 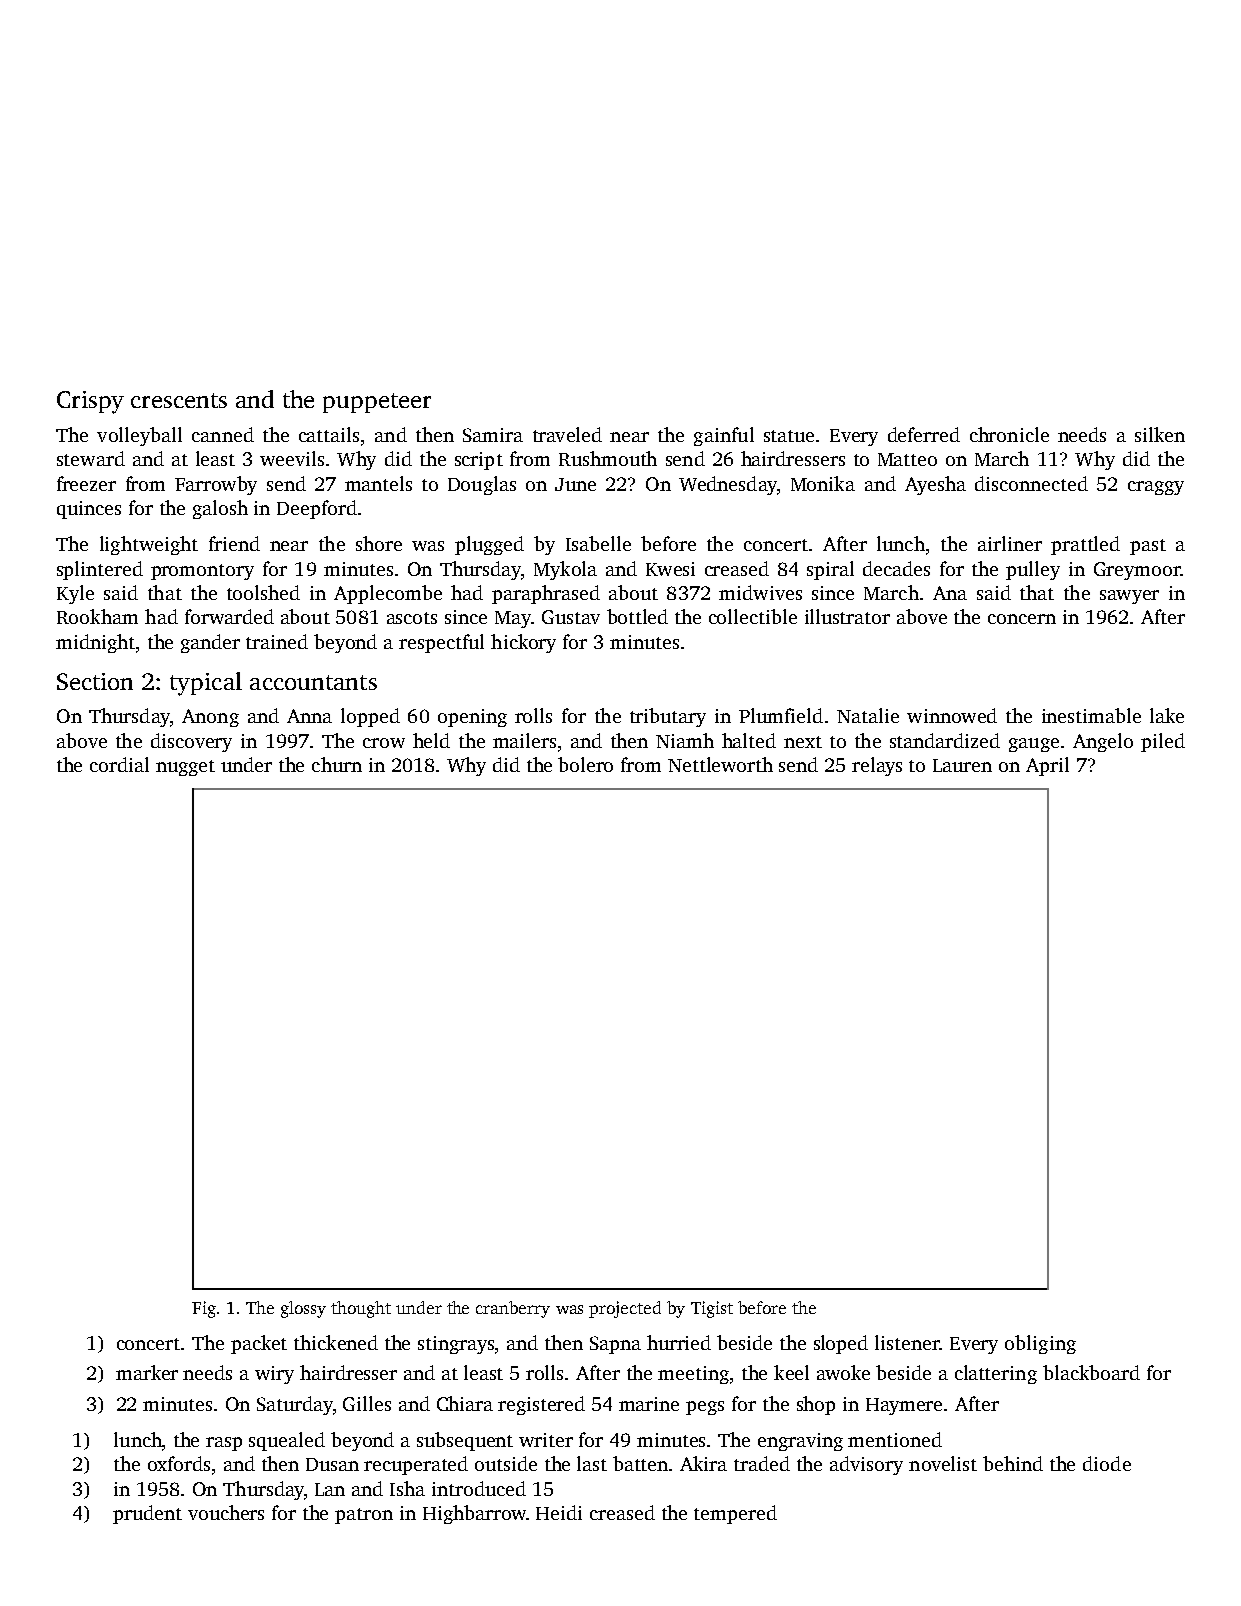 What do you see at coordinates (86, 483) in the screenshot?
I see `freezer` at bounding box center [86, 483].
